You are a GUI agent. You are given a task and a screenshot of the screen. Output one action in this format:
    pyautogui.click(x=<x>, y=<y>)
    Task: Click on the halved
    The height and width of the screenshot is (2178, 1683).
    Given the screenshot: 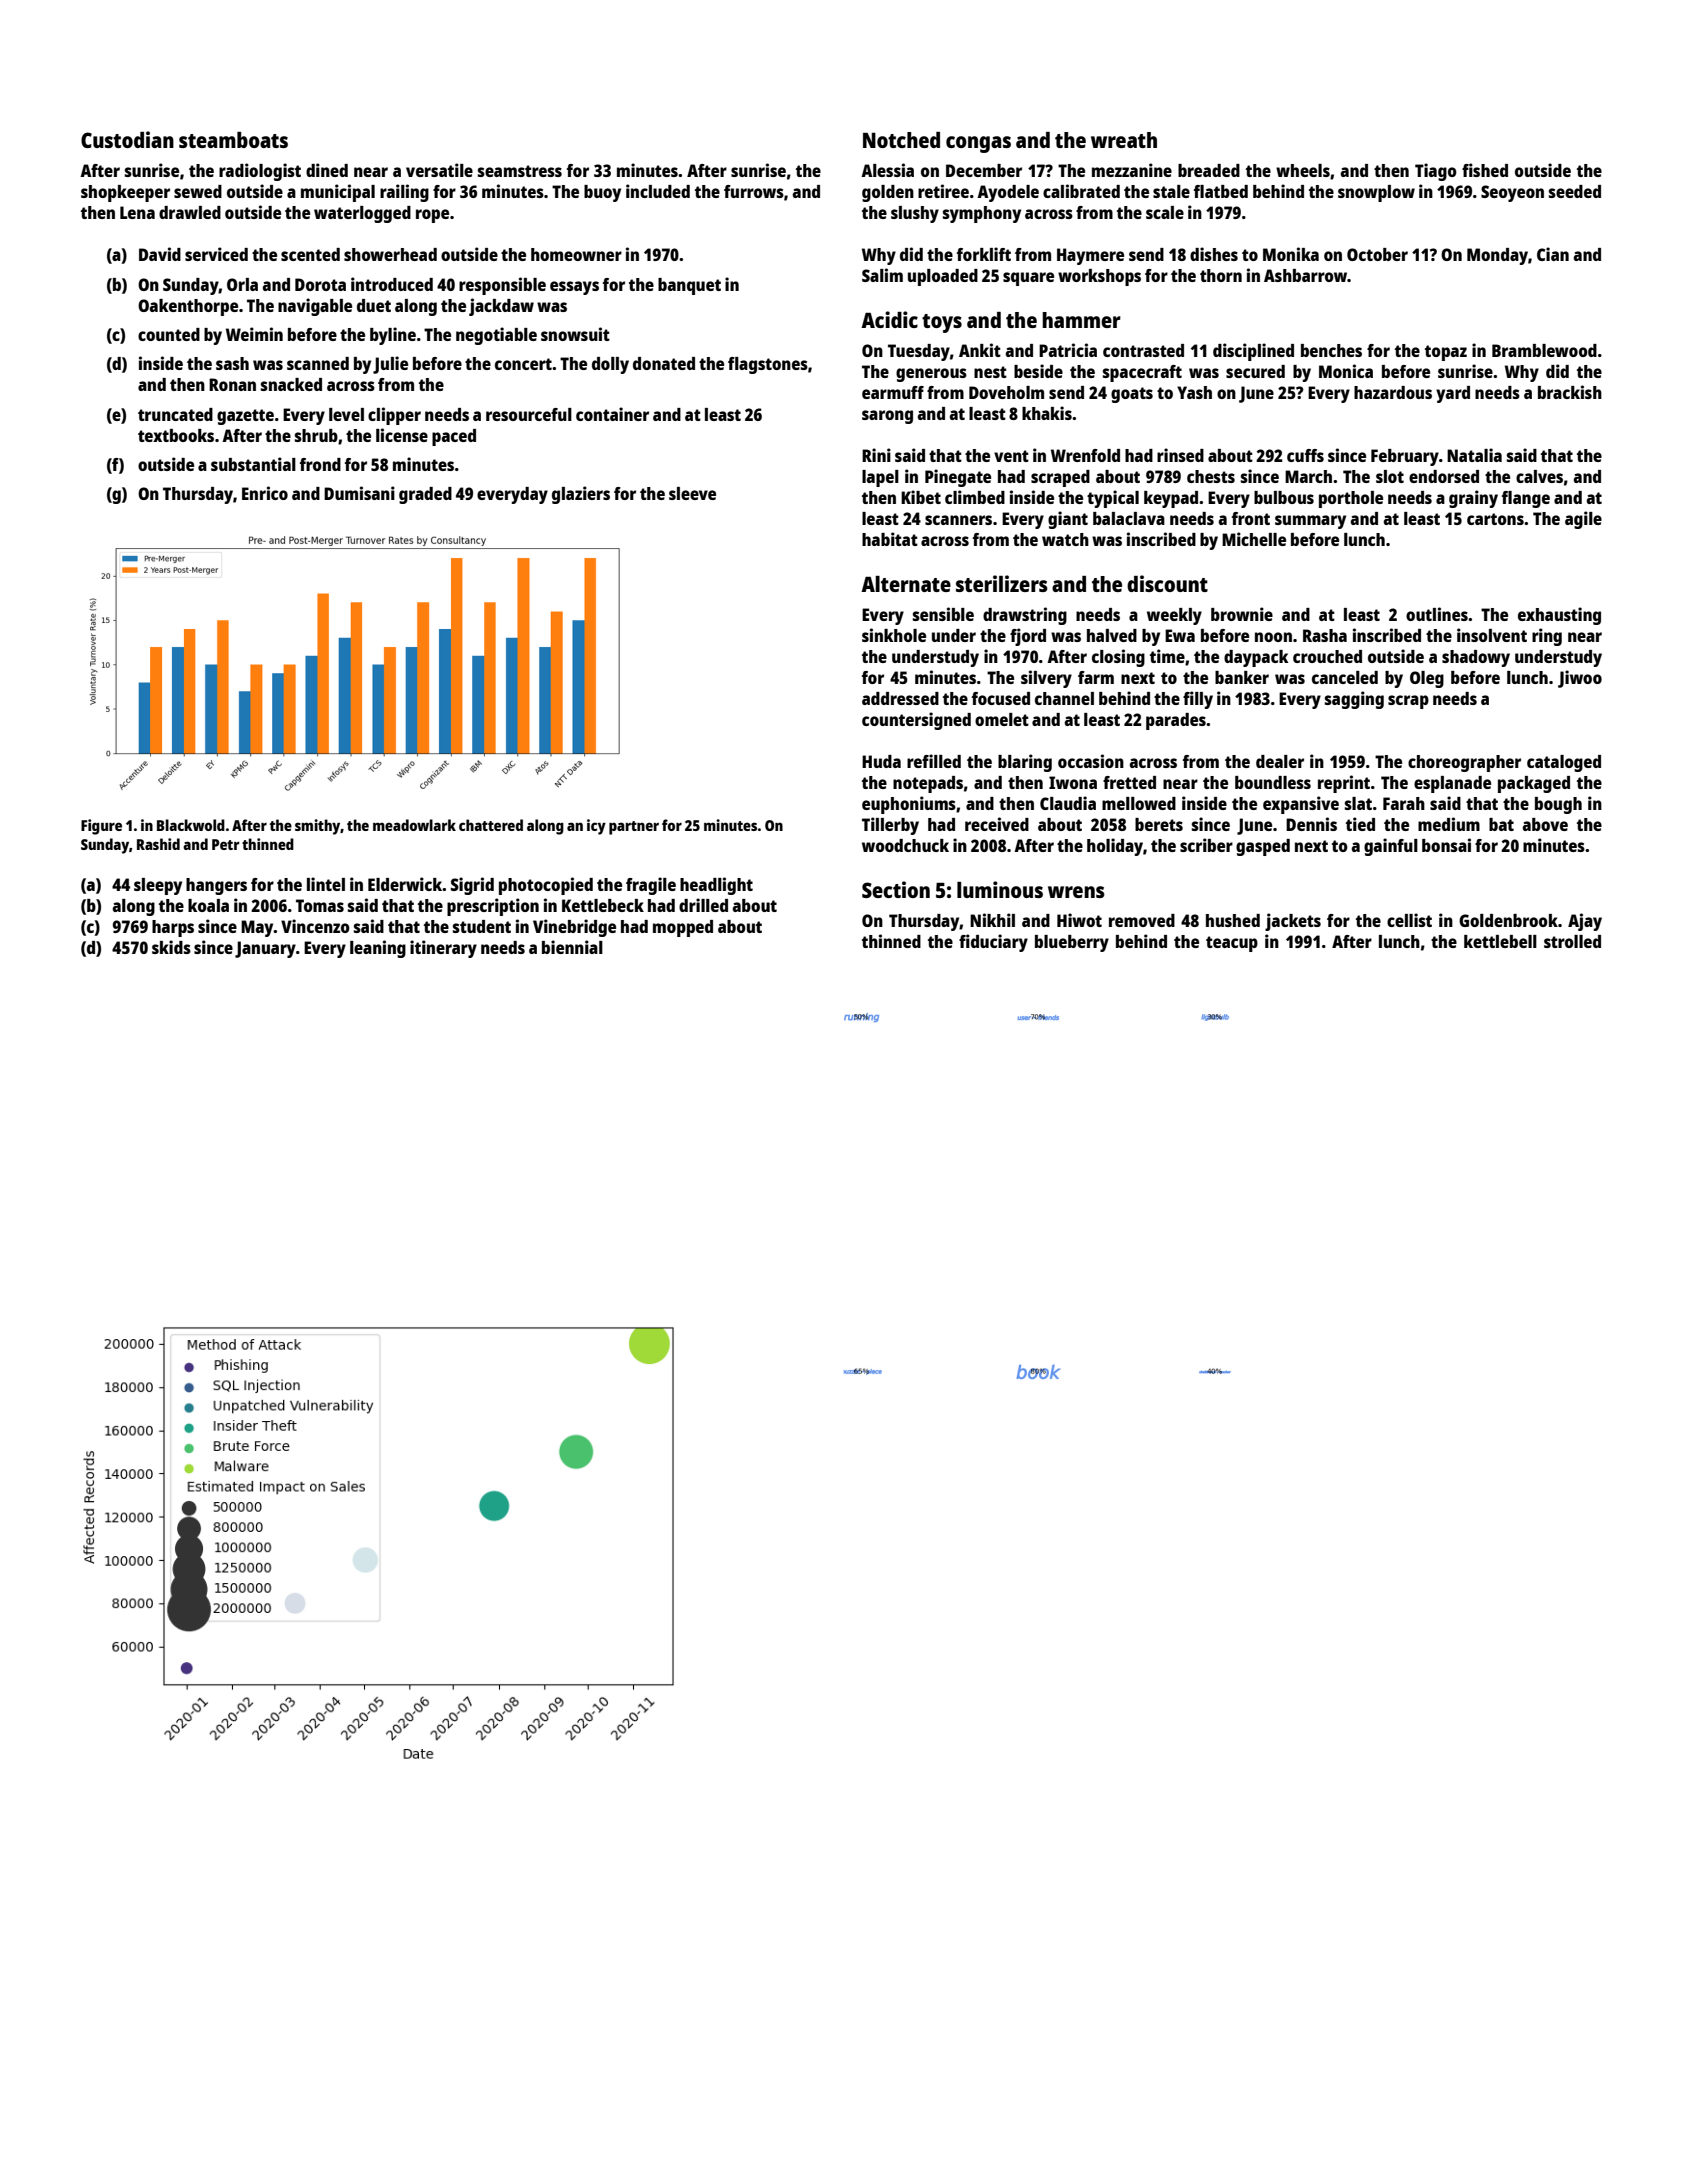 What is the action you would take?
    pyautogui.click(x=1112, y=635)
